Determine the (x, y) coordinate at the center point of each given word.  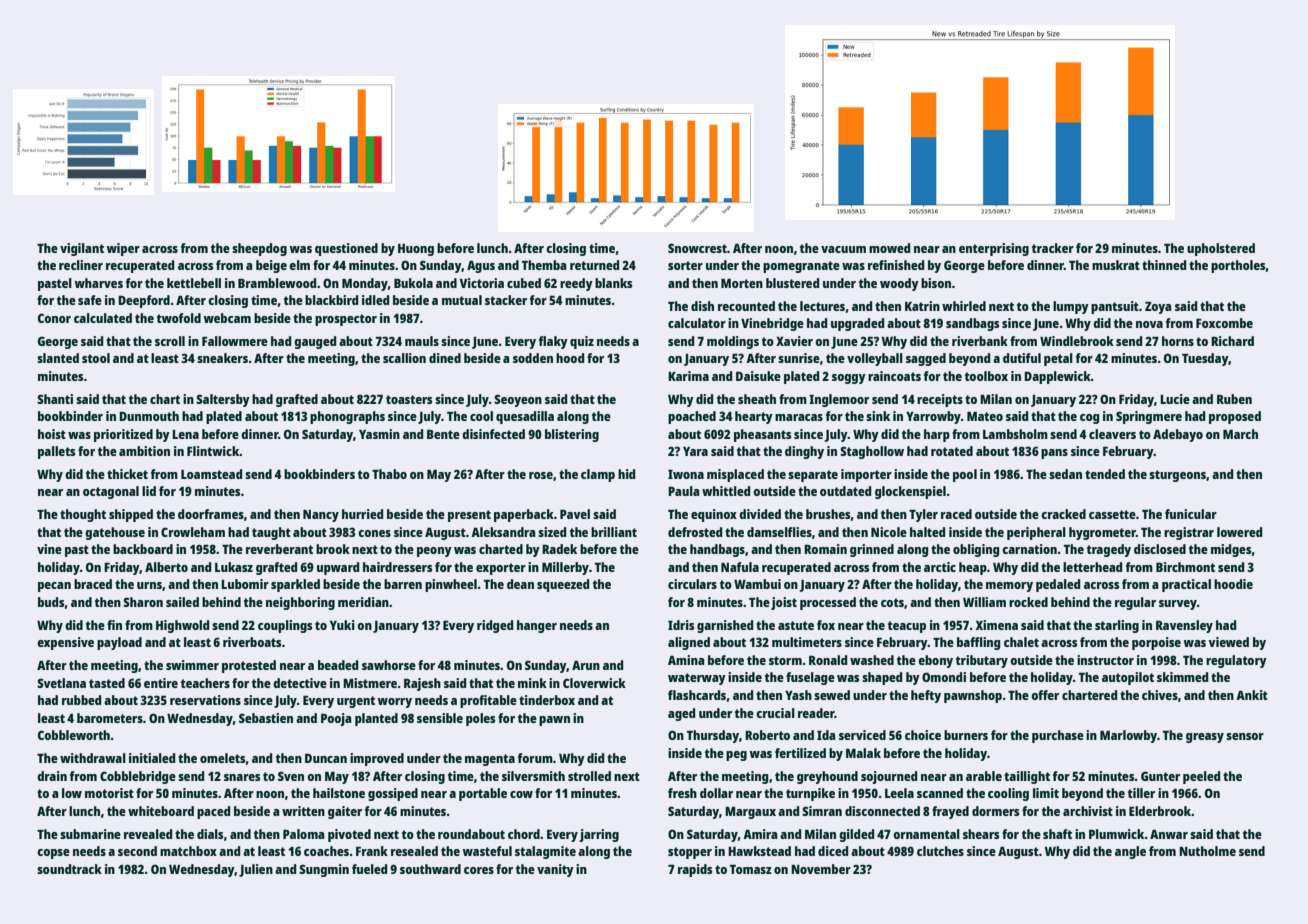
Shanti (55, 399)
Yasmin (379, 434)
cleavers (1112, 434)
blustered (792, 283)
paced (213, 812)
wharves (99, 283)
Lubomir (245, 584)
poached (692, 417)
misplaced (735, 475)
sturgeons (1177, 476)
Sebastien (266, 718)
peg (736, 756)
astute (796, 625)
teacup (907, 627)
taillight (1027, 777)
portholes (1238, 266)
